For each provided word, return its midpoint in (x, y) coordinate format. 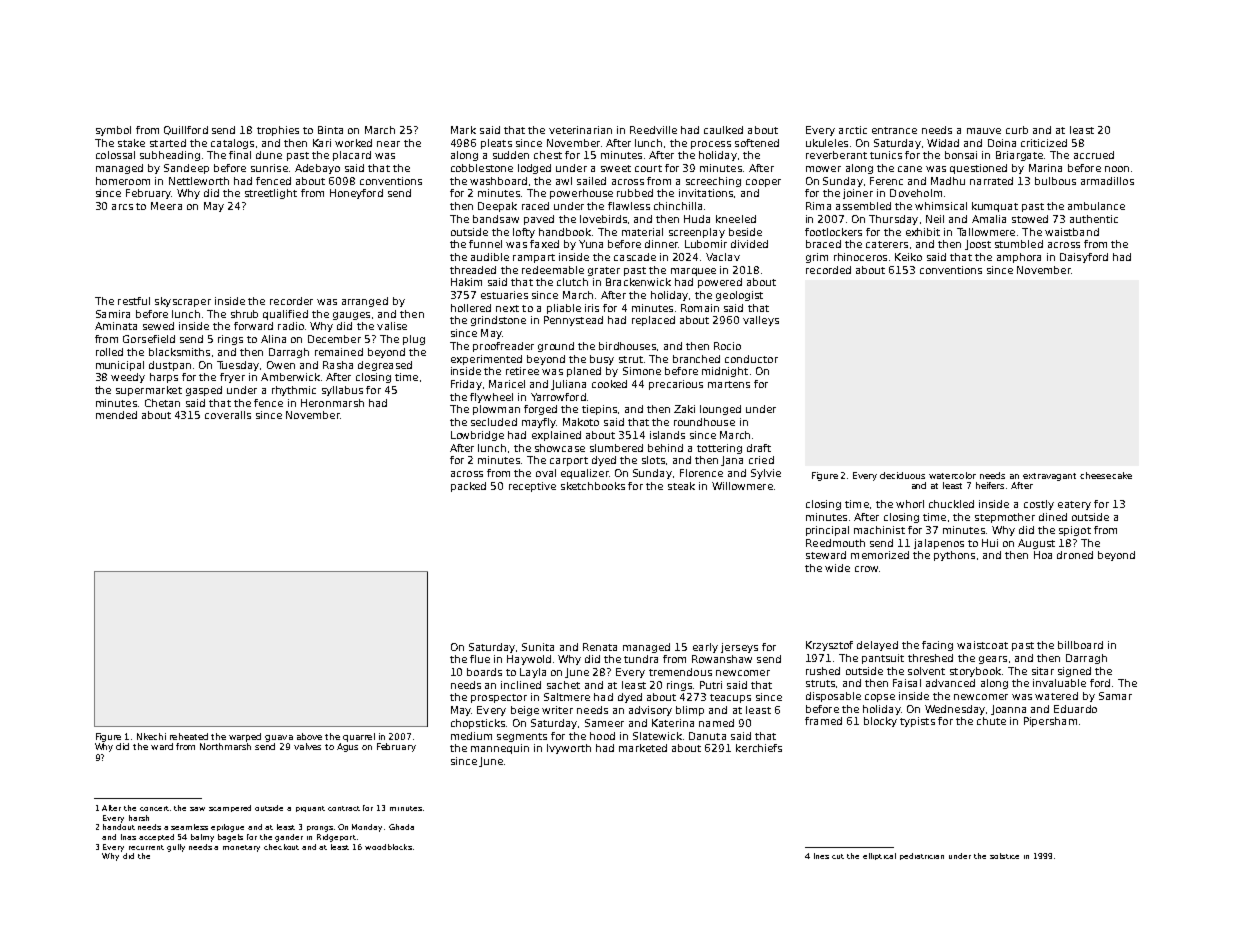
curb (1017, 130)
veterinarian (580, 130)
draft (759, 448)
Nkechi (151, 736)
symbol (113, 131)
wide (837, 568)
